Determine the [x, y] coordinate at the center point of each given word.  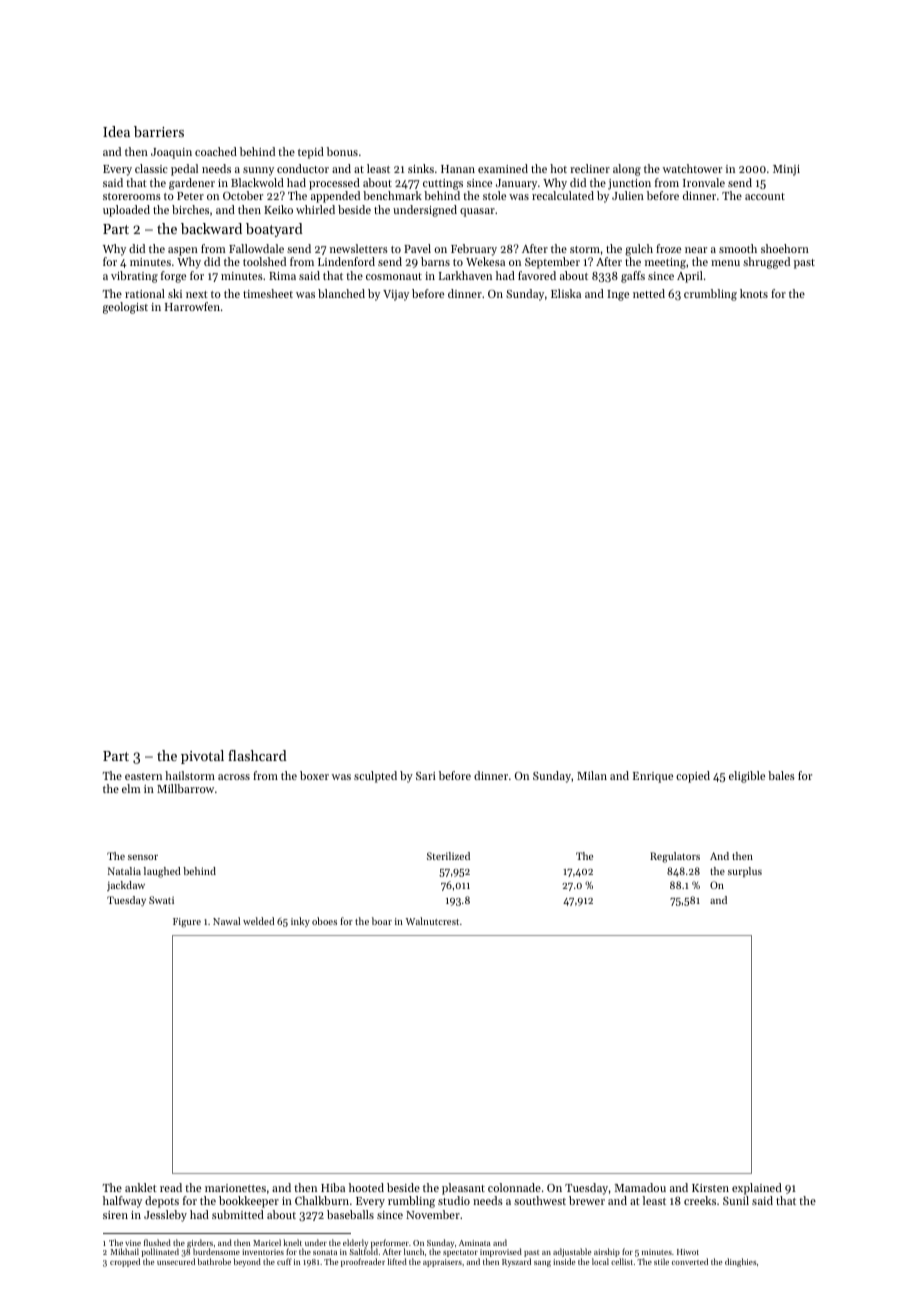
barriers [159, 131]
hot [558, 168]
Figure [187, 923]
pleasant [463, 1189]
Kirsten [710, 1188]
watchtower [692, 168]
